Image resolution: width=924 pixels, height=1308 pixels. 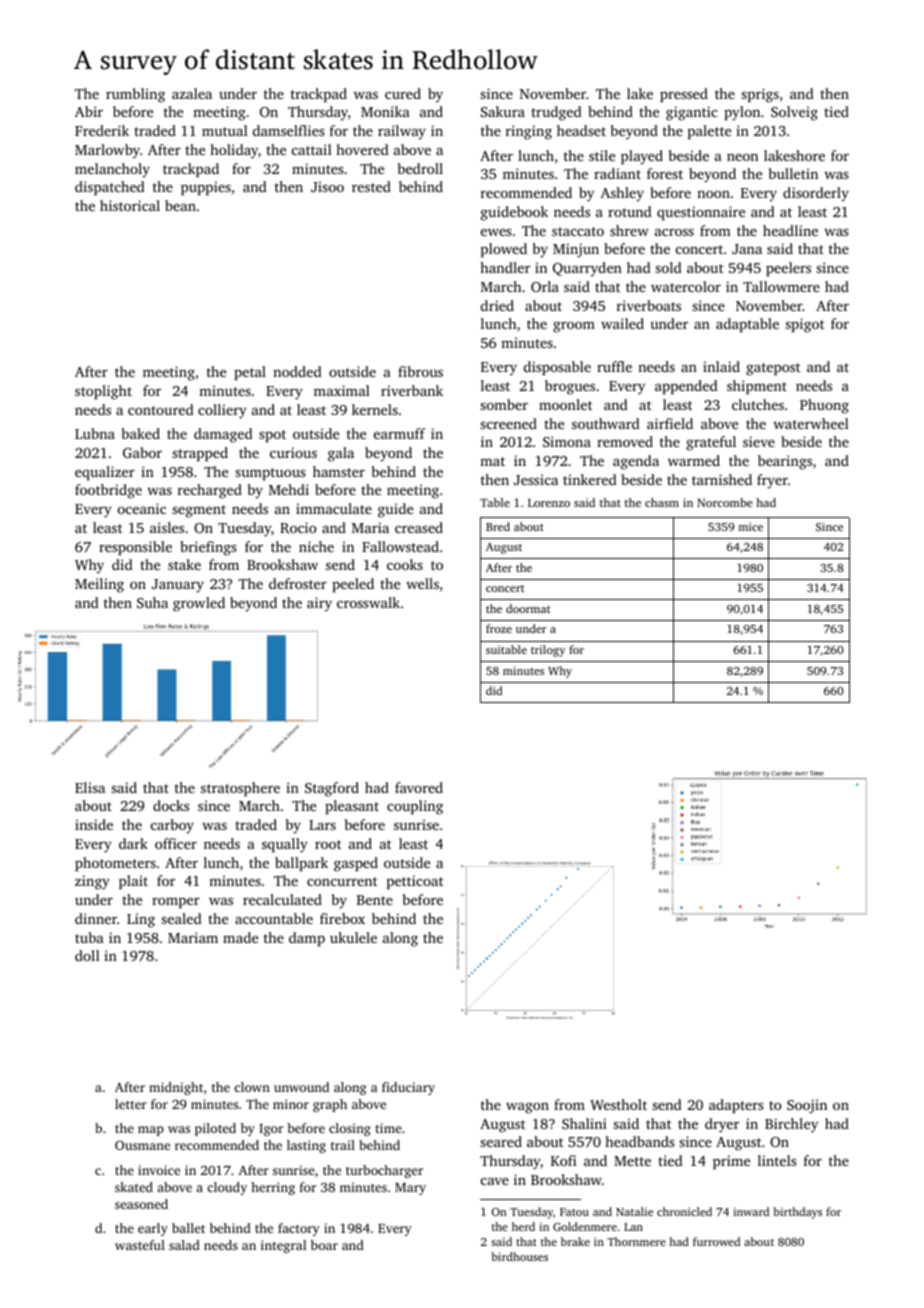 I want to click on petticoat, so click(x=415, y=882).
